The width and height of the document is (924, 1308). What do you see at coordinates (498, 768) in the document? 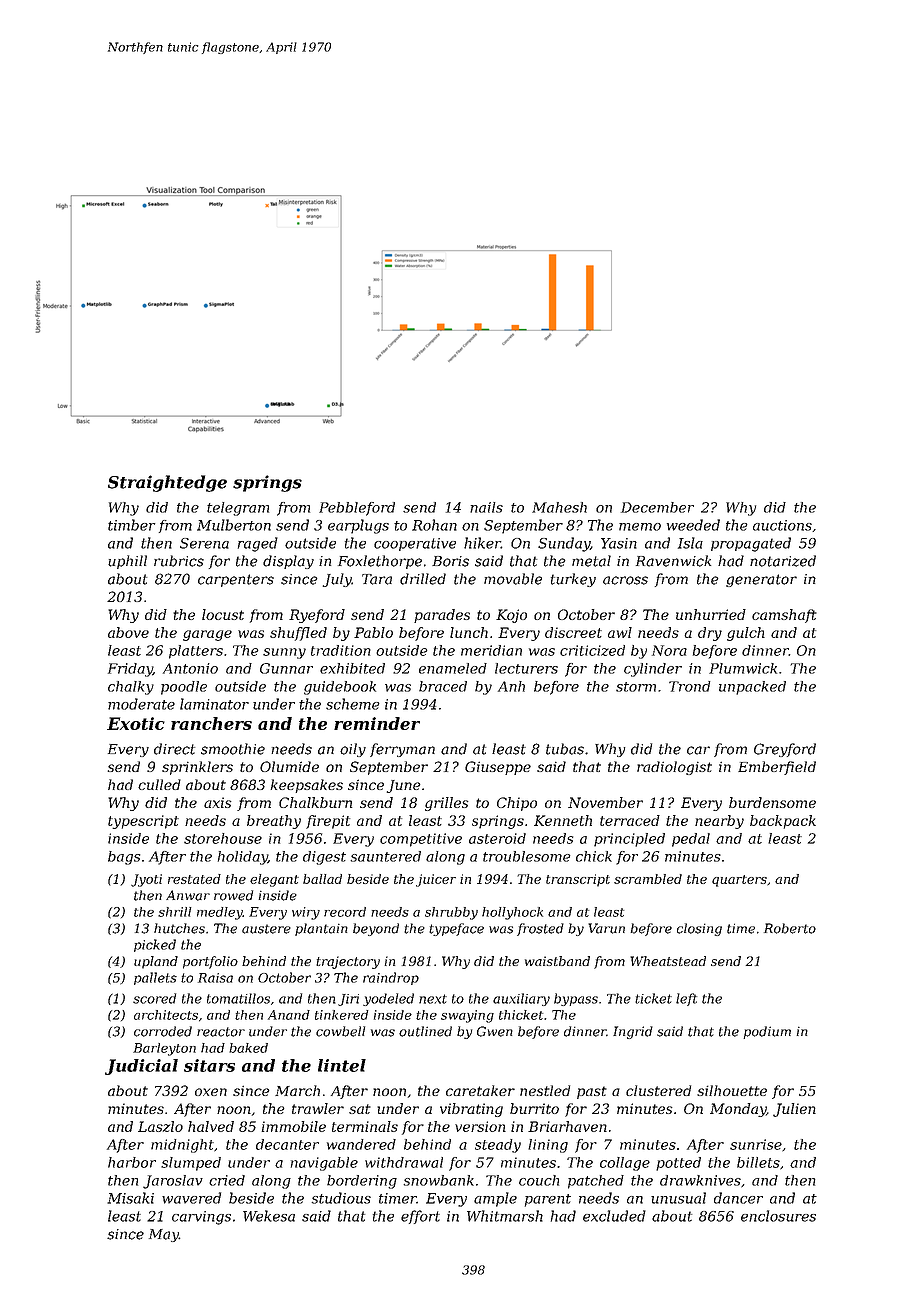
I see `Giuseppe` at bounding box center [498, 768].
